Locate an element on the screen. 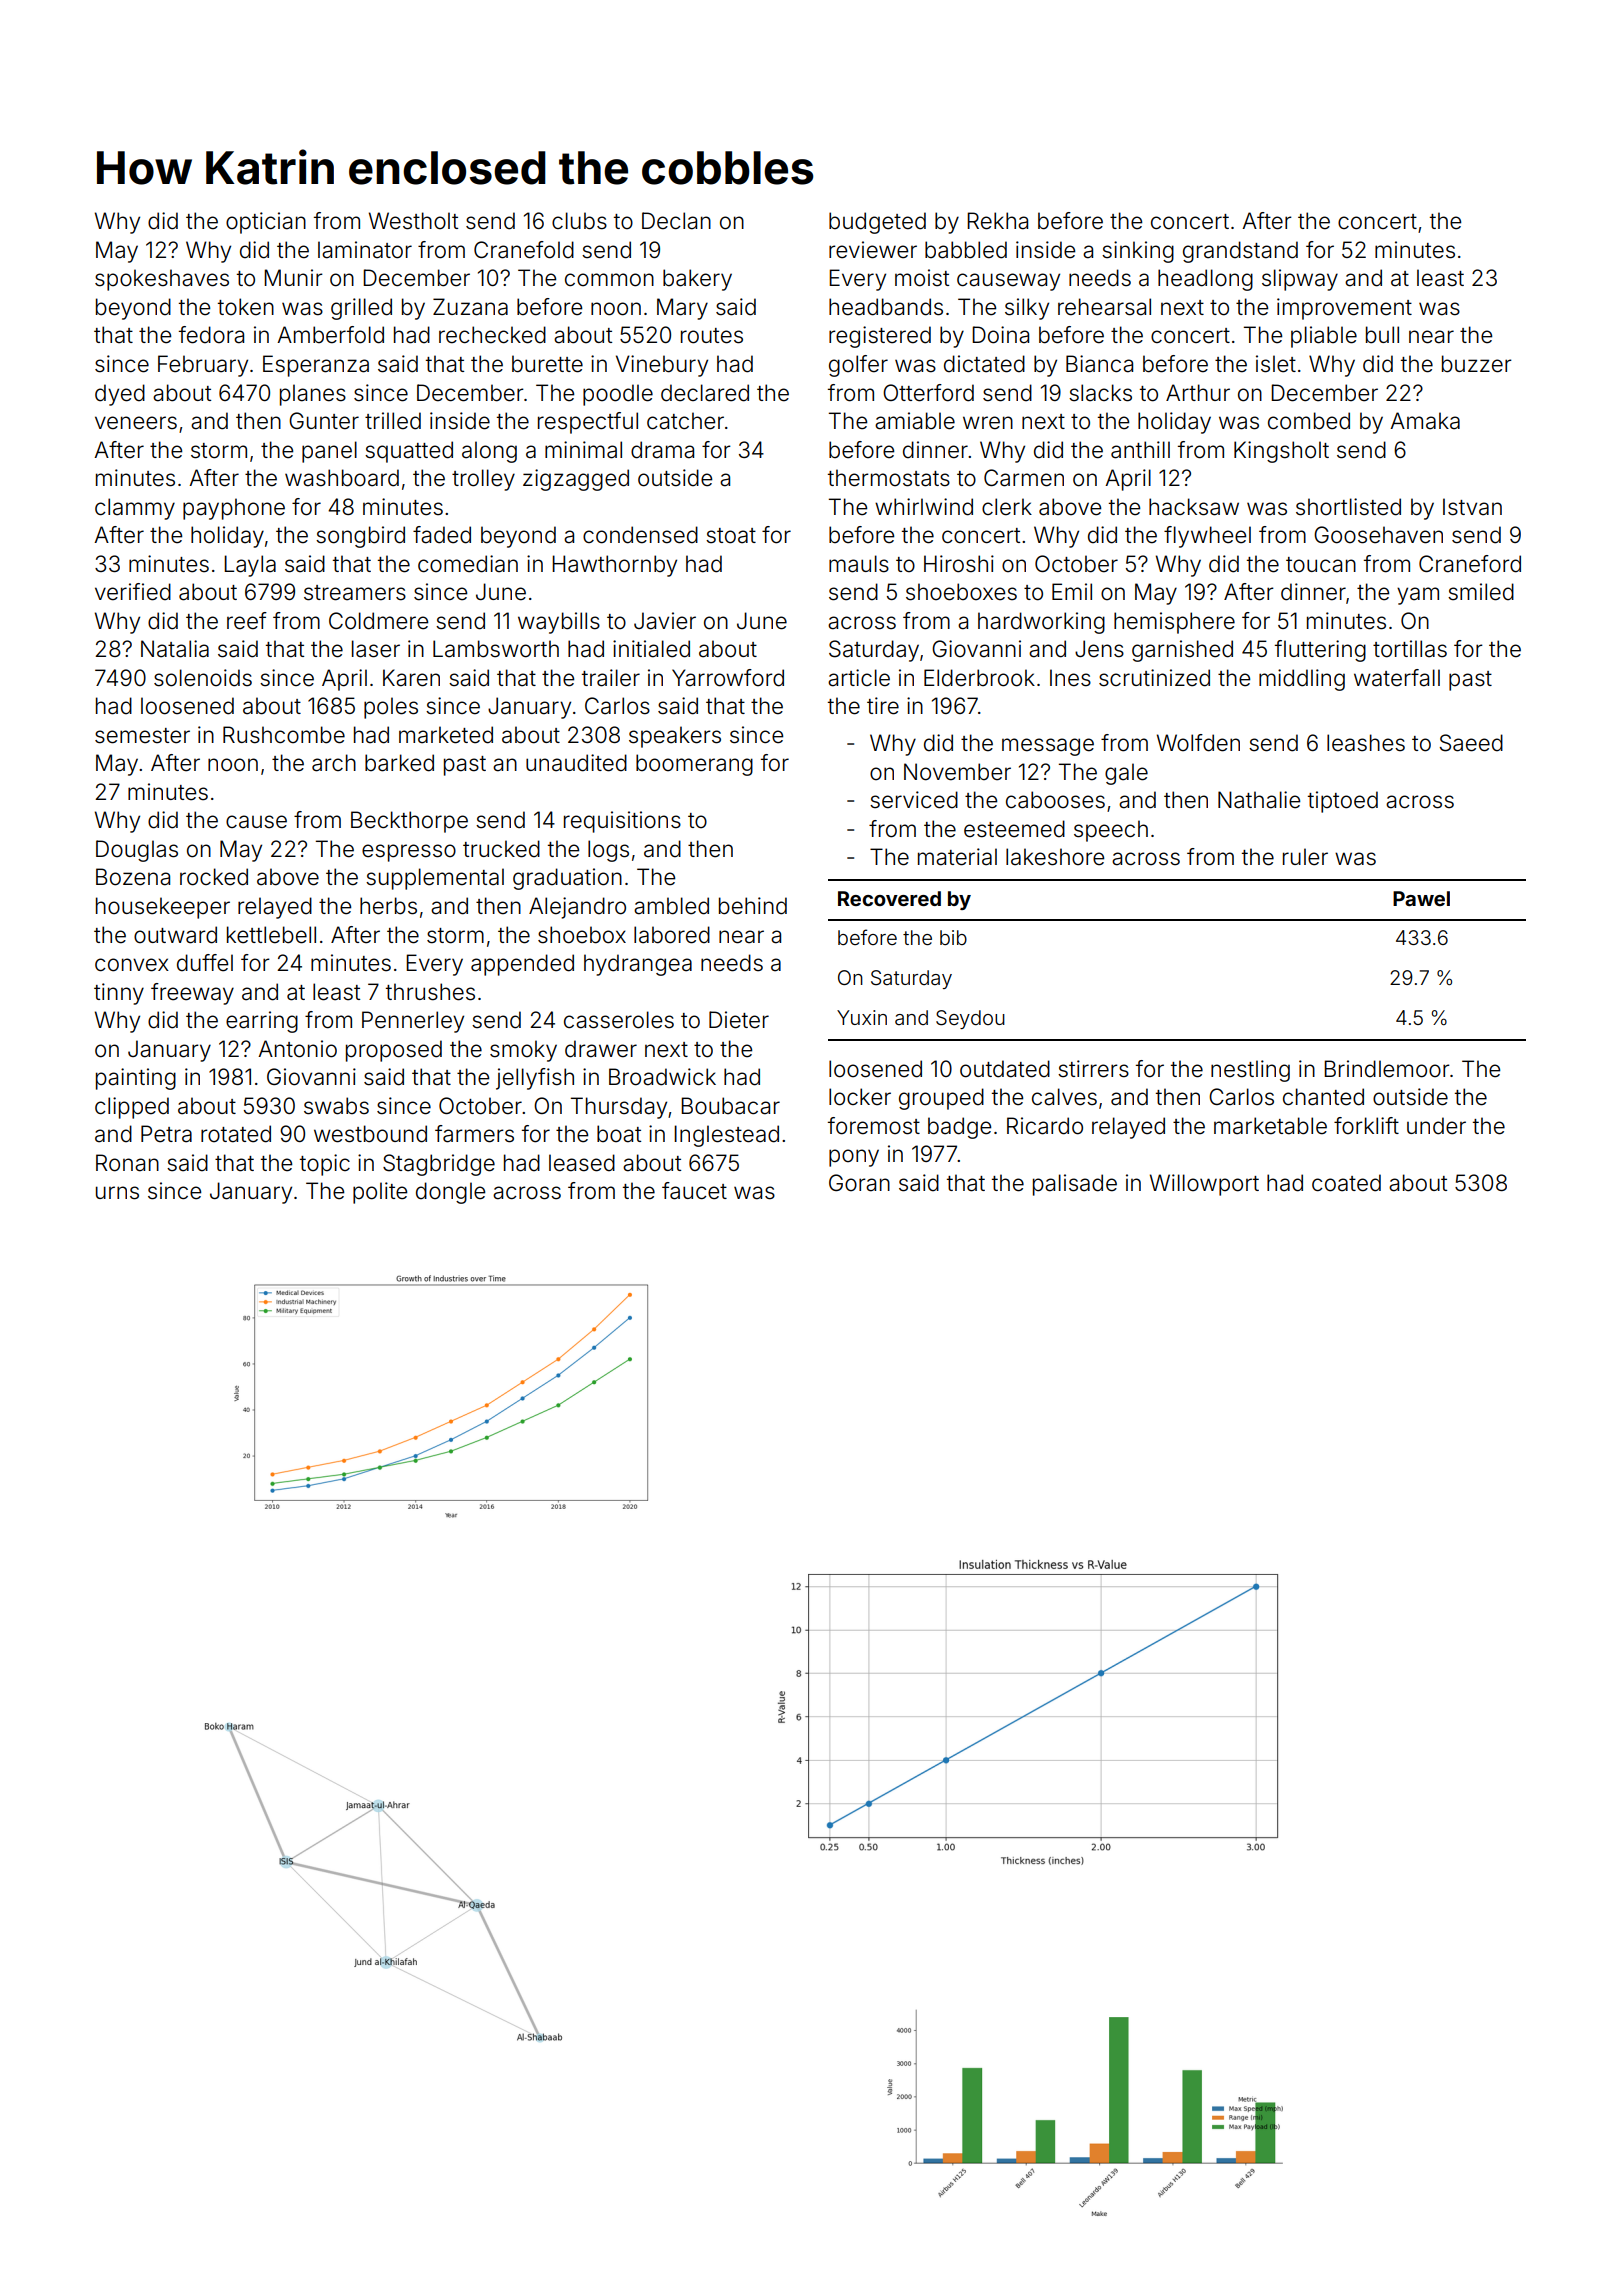 The image size is (1620, 2292). Zuzana is located at coordinates (470, 307).
